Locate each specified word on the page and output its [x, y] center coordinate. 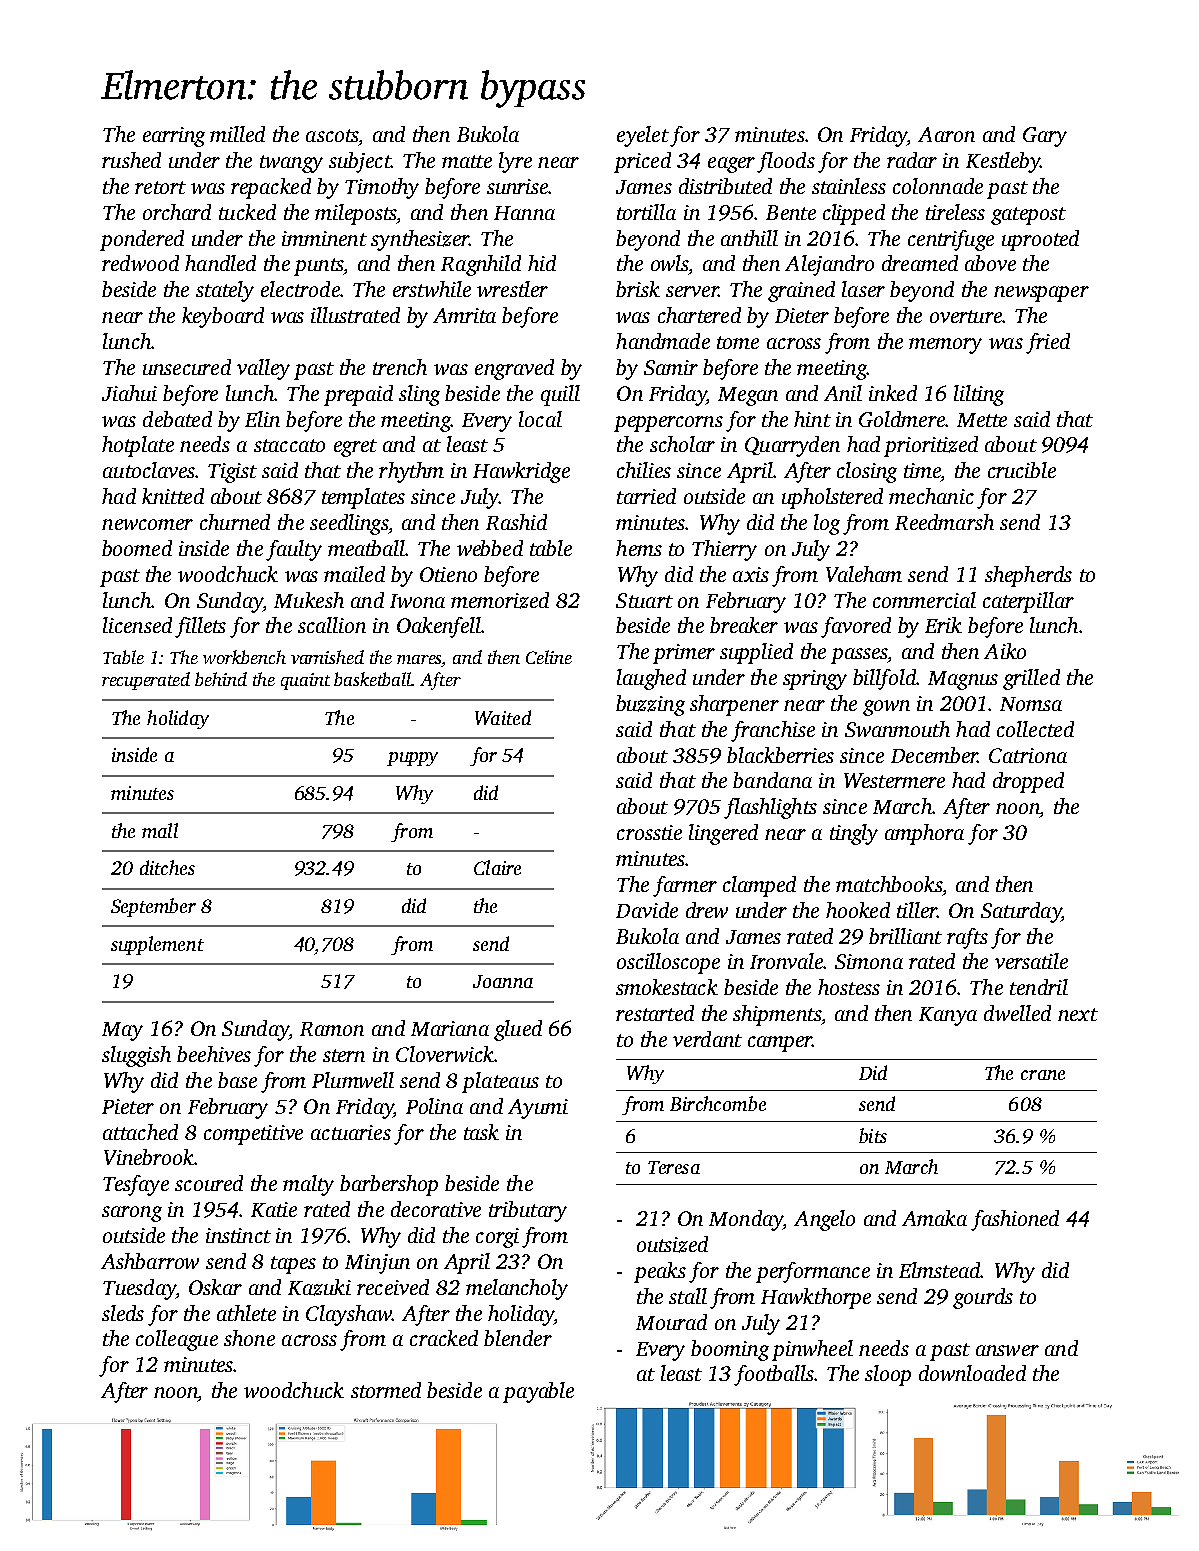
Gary [1045, 137]
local [540, 419]
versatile [1031, 961]
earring [174, 137]
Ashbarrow [150, 1261]
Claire [497, 867]
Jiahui [129, 393]
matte [467, 161]
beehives [214, 1054]
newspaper [1041, 294]
